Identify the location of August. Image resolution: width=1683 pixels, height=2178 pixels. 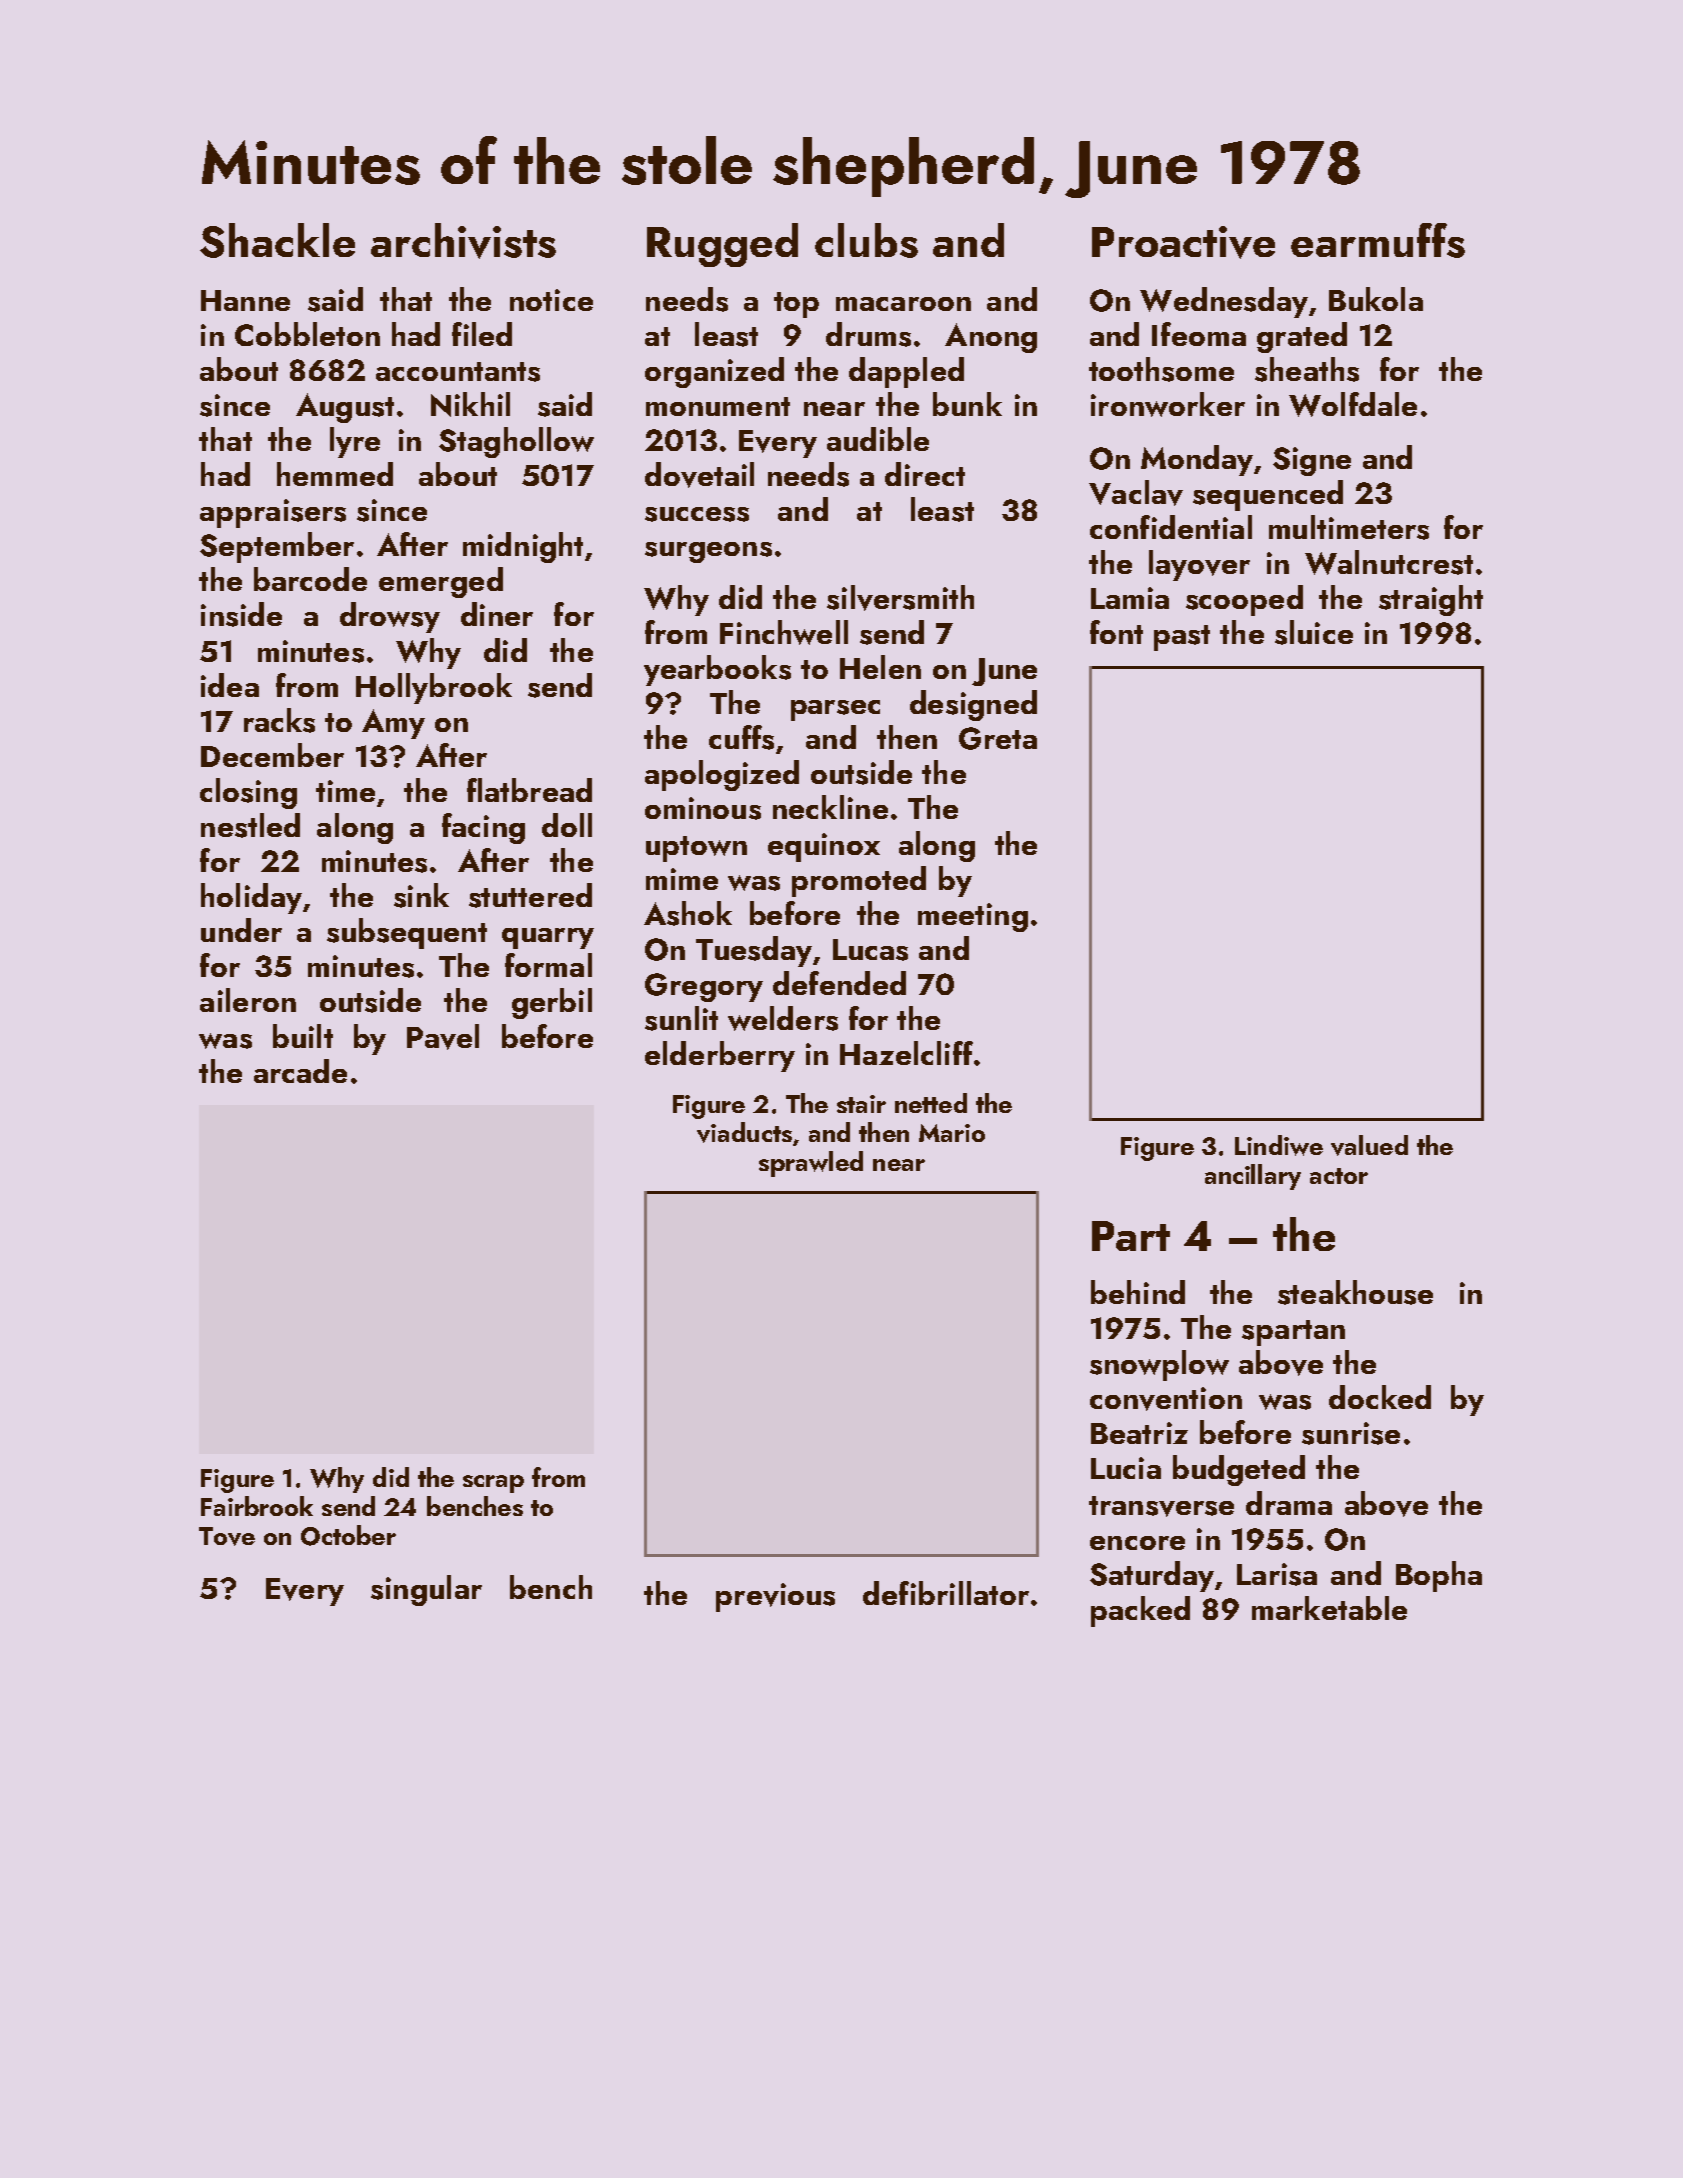
(345, 408).
